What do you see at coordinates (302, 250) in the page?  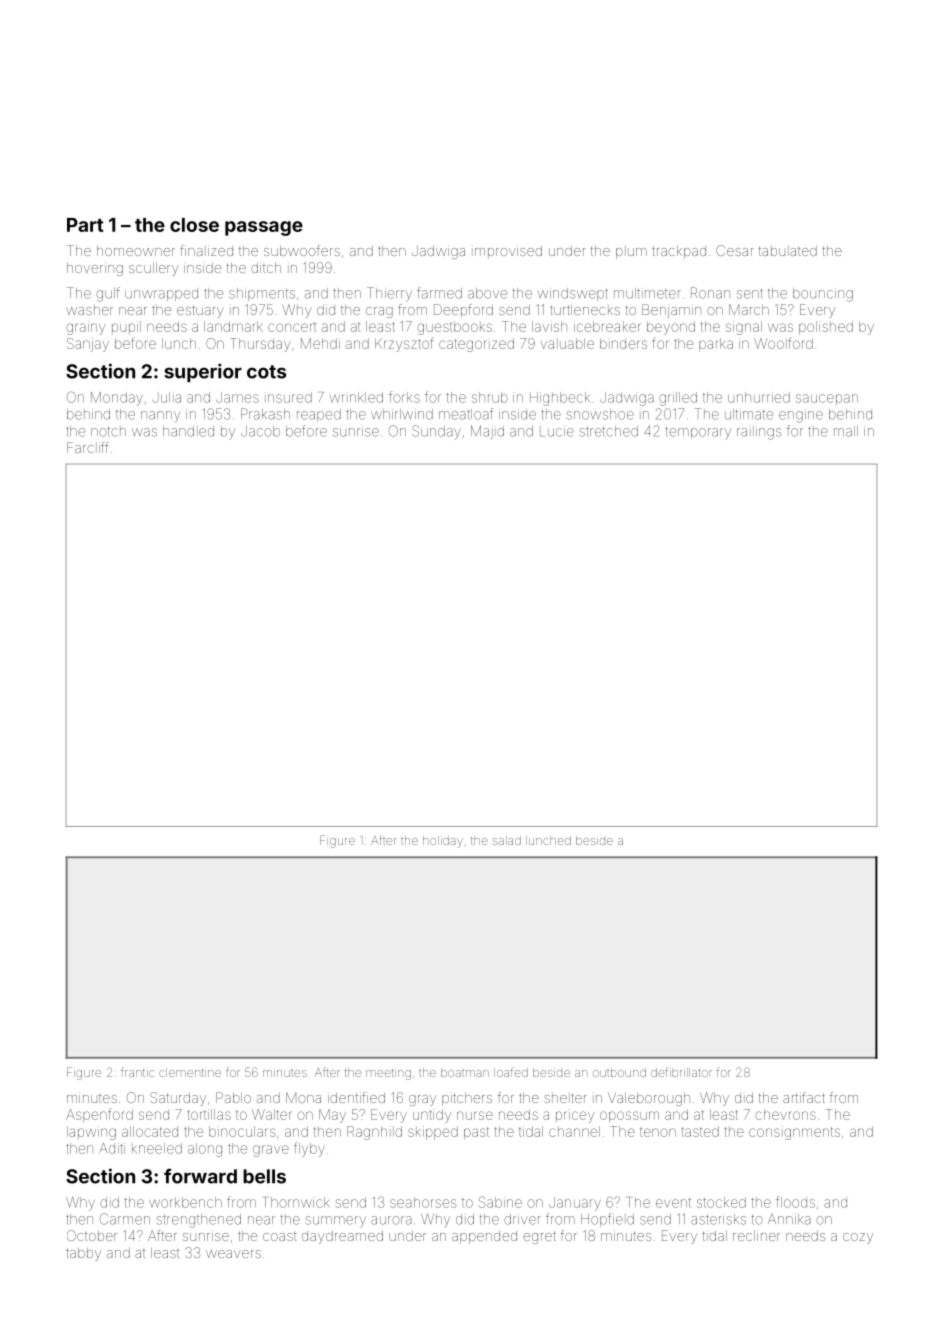 I see `subwoofers` at bounding box center [302, 250].
